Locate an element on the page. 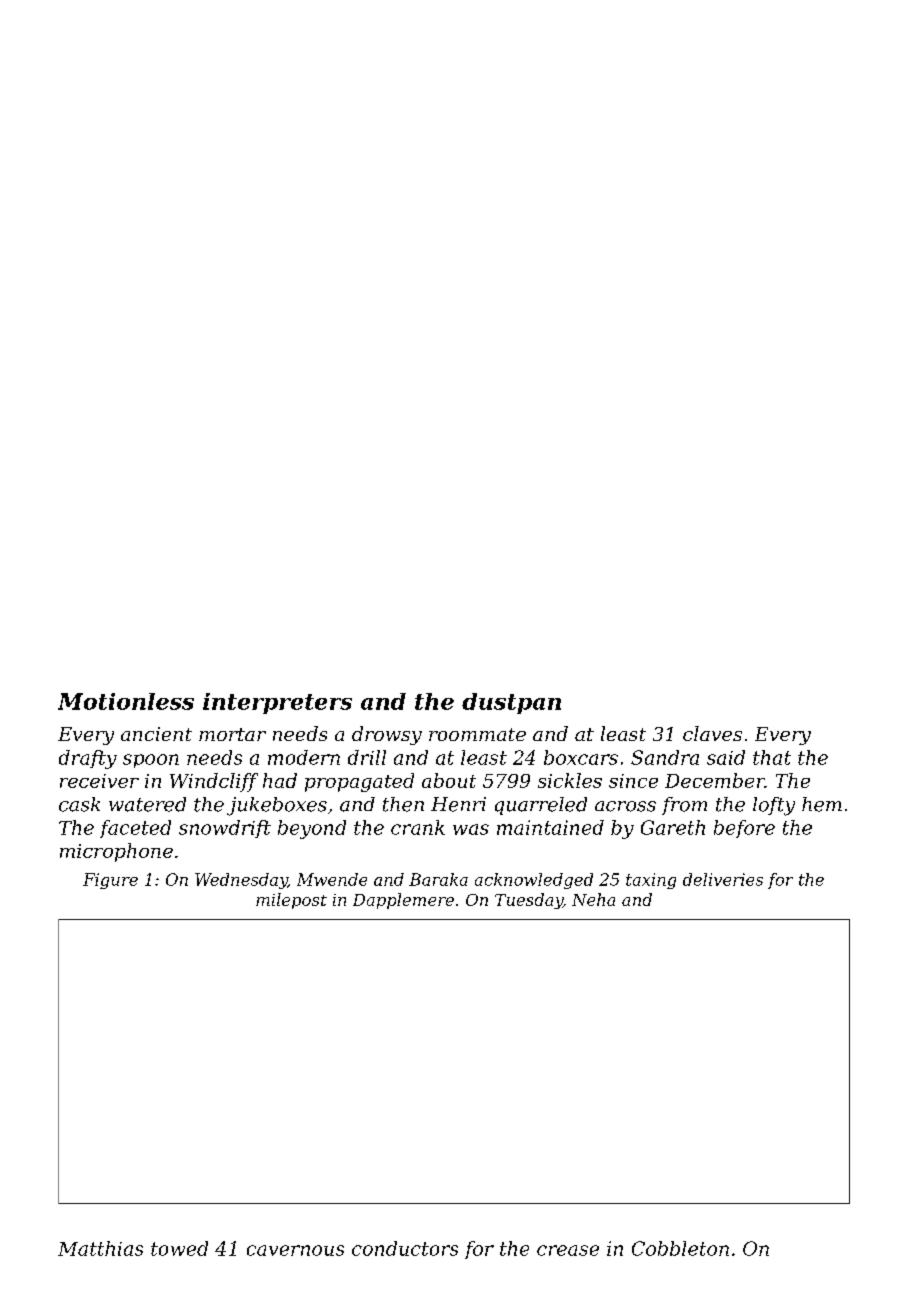  interpreters is located at coordinates (277, 703).
